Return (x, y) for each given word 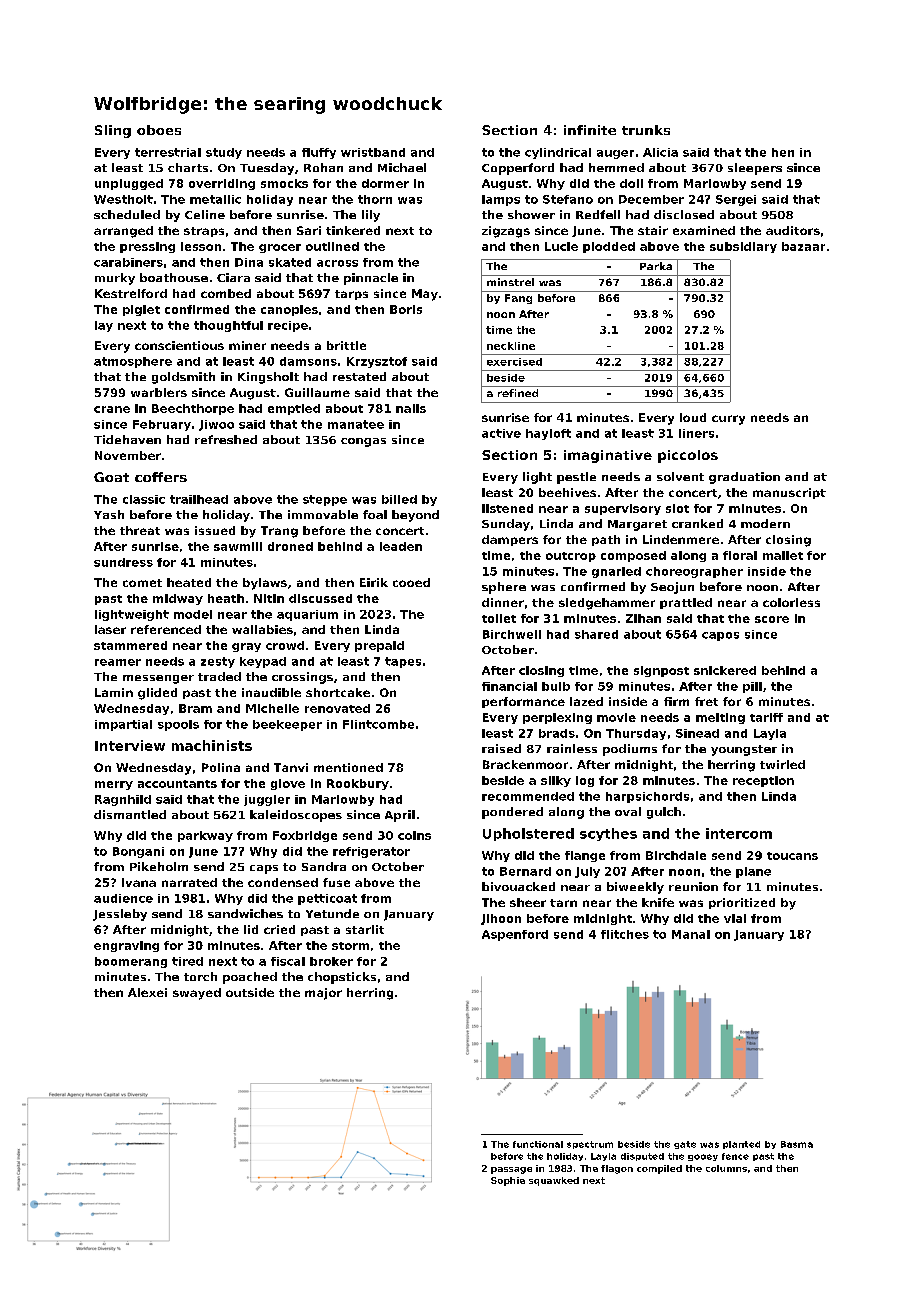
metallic (215, 199)
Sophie (508, 1181)
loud (693, 417)
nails (411, 408)
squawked (554, 1181)
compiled (659, 1169)
